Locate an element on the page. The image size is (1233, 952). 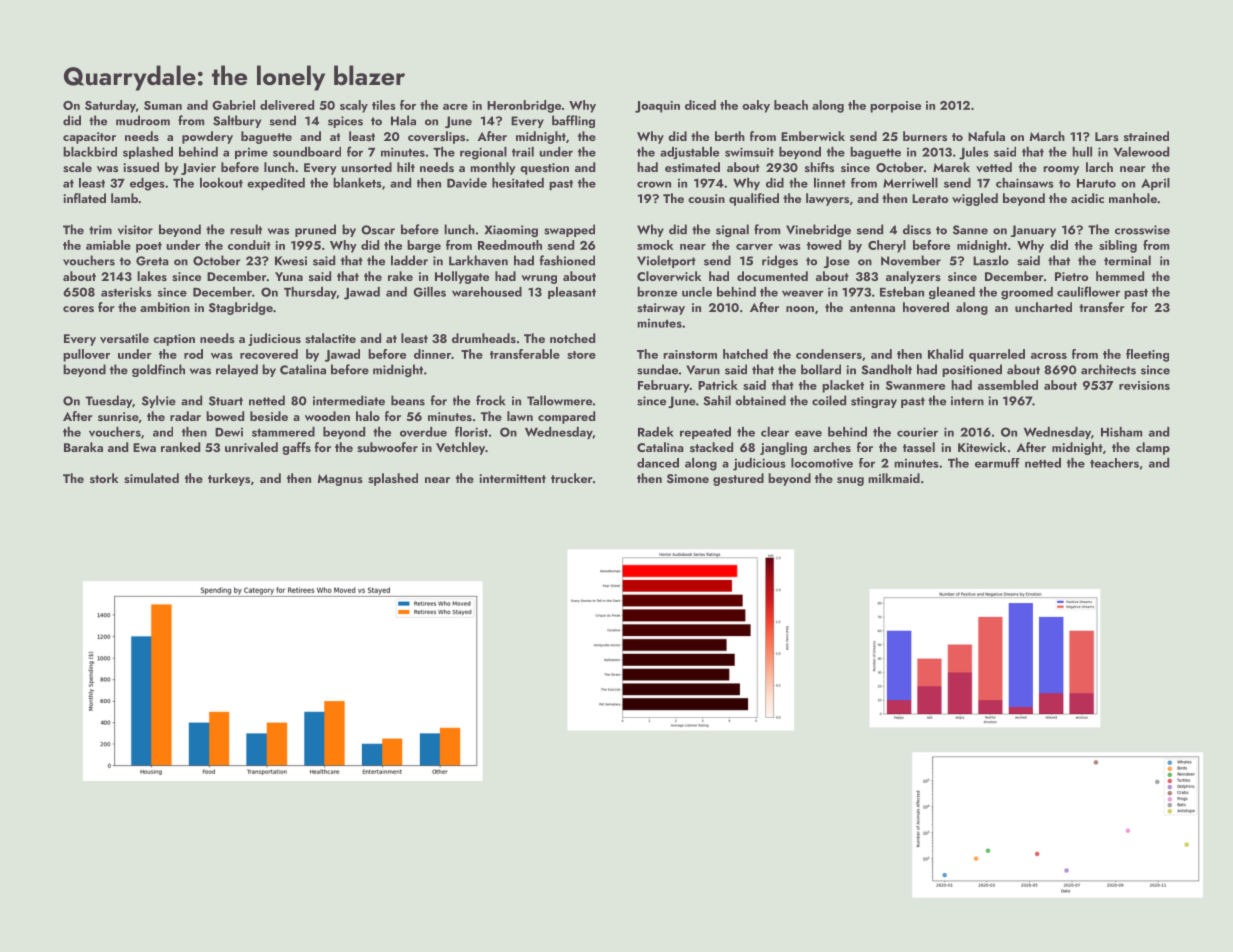
signal is located at coordinates (732, 230).
